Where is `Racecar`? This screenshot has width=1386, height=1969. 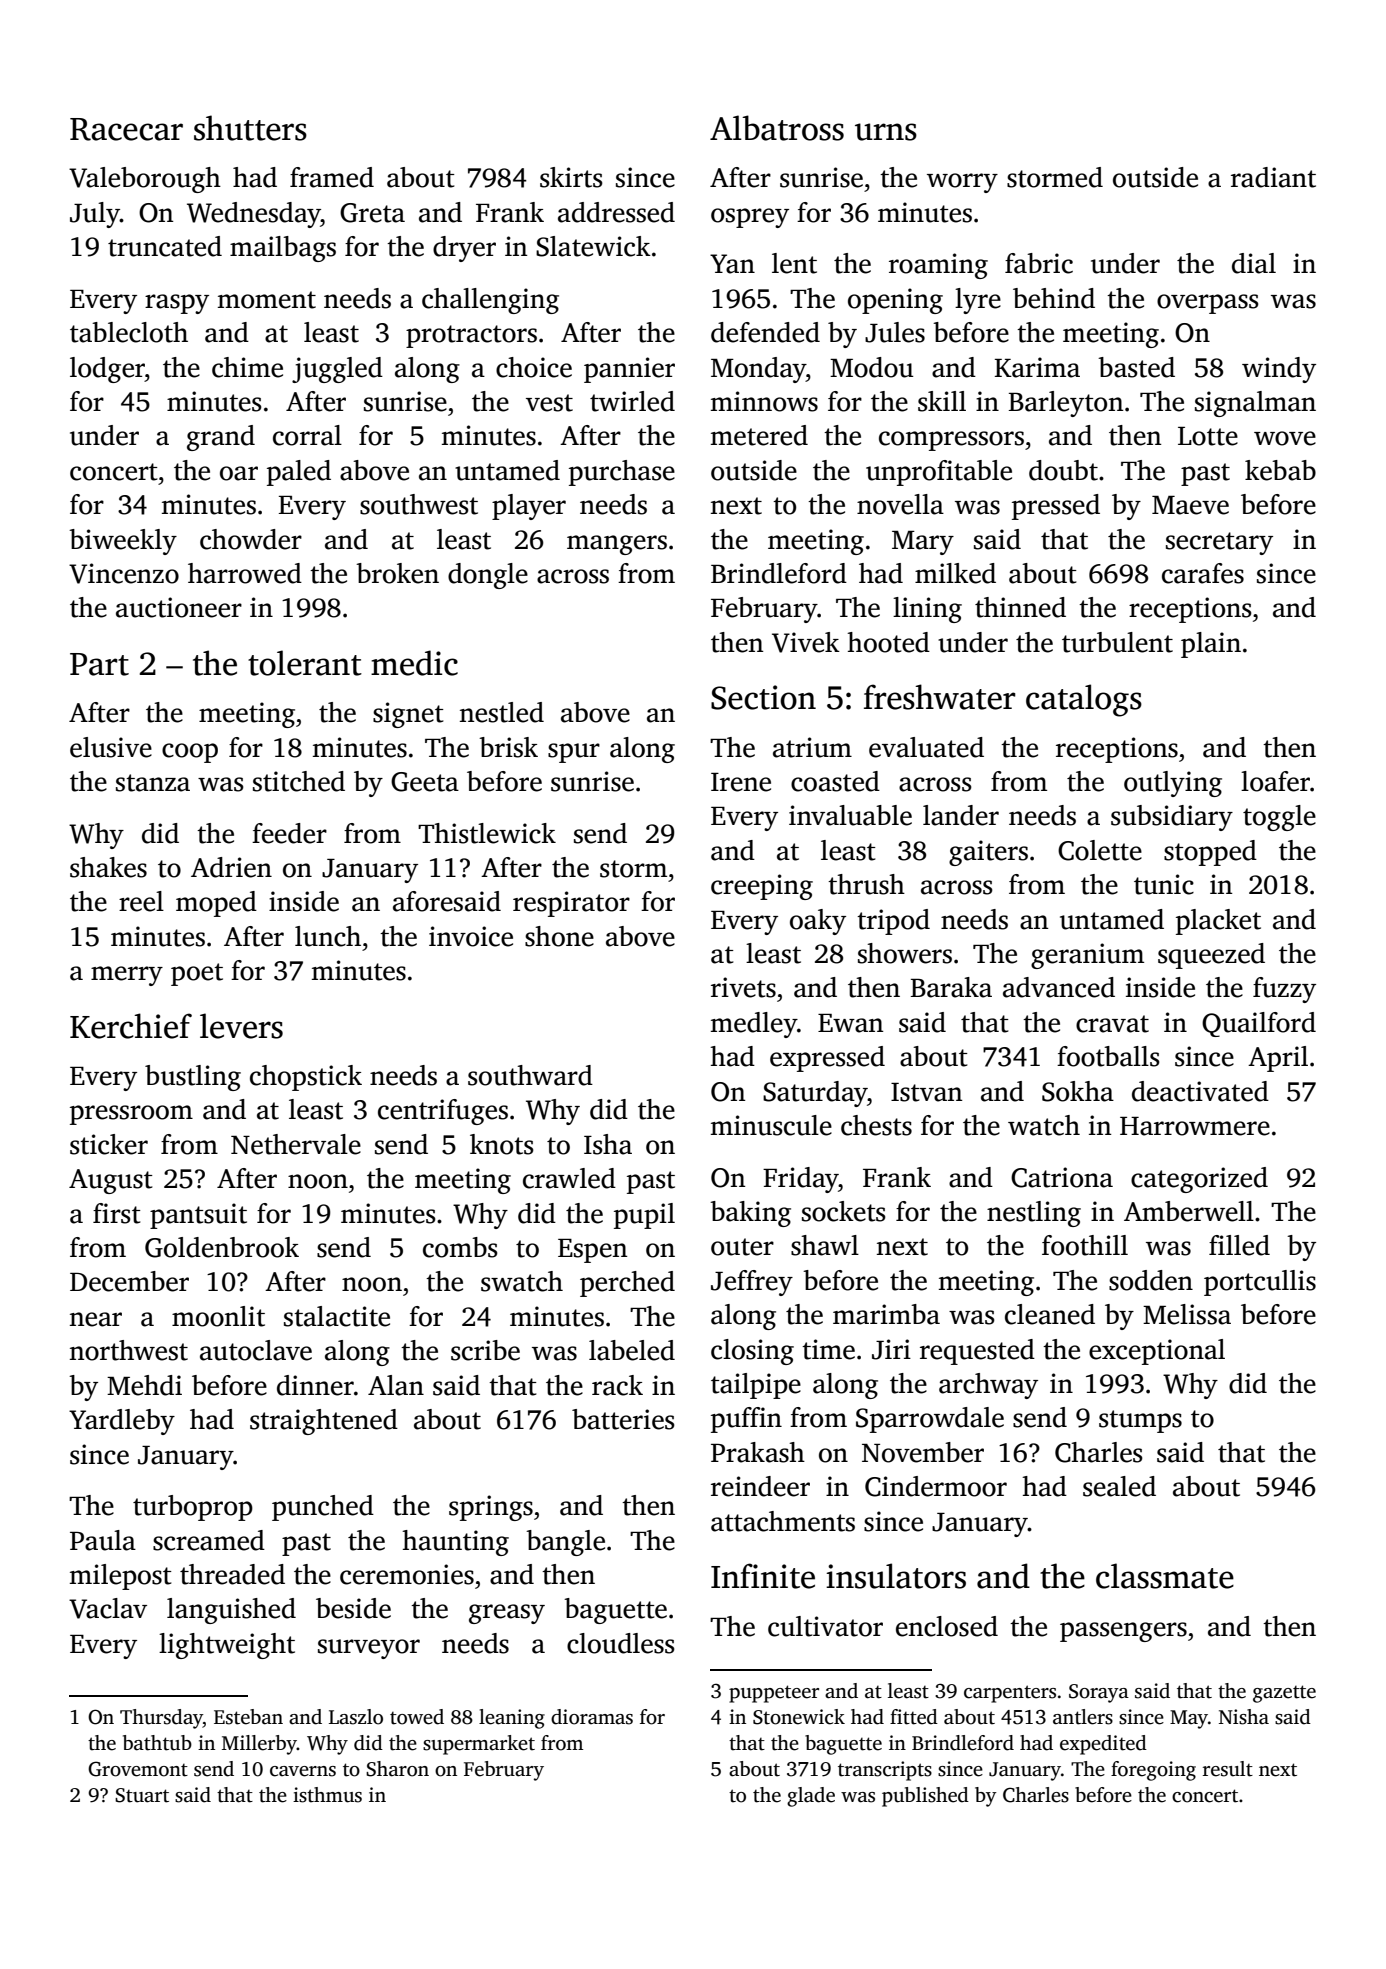
Racecar is located at coordinates (126, 129).
